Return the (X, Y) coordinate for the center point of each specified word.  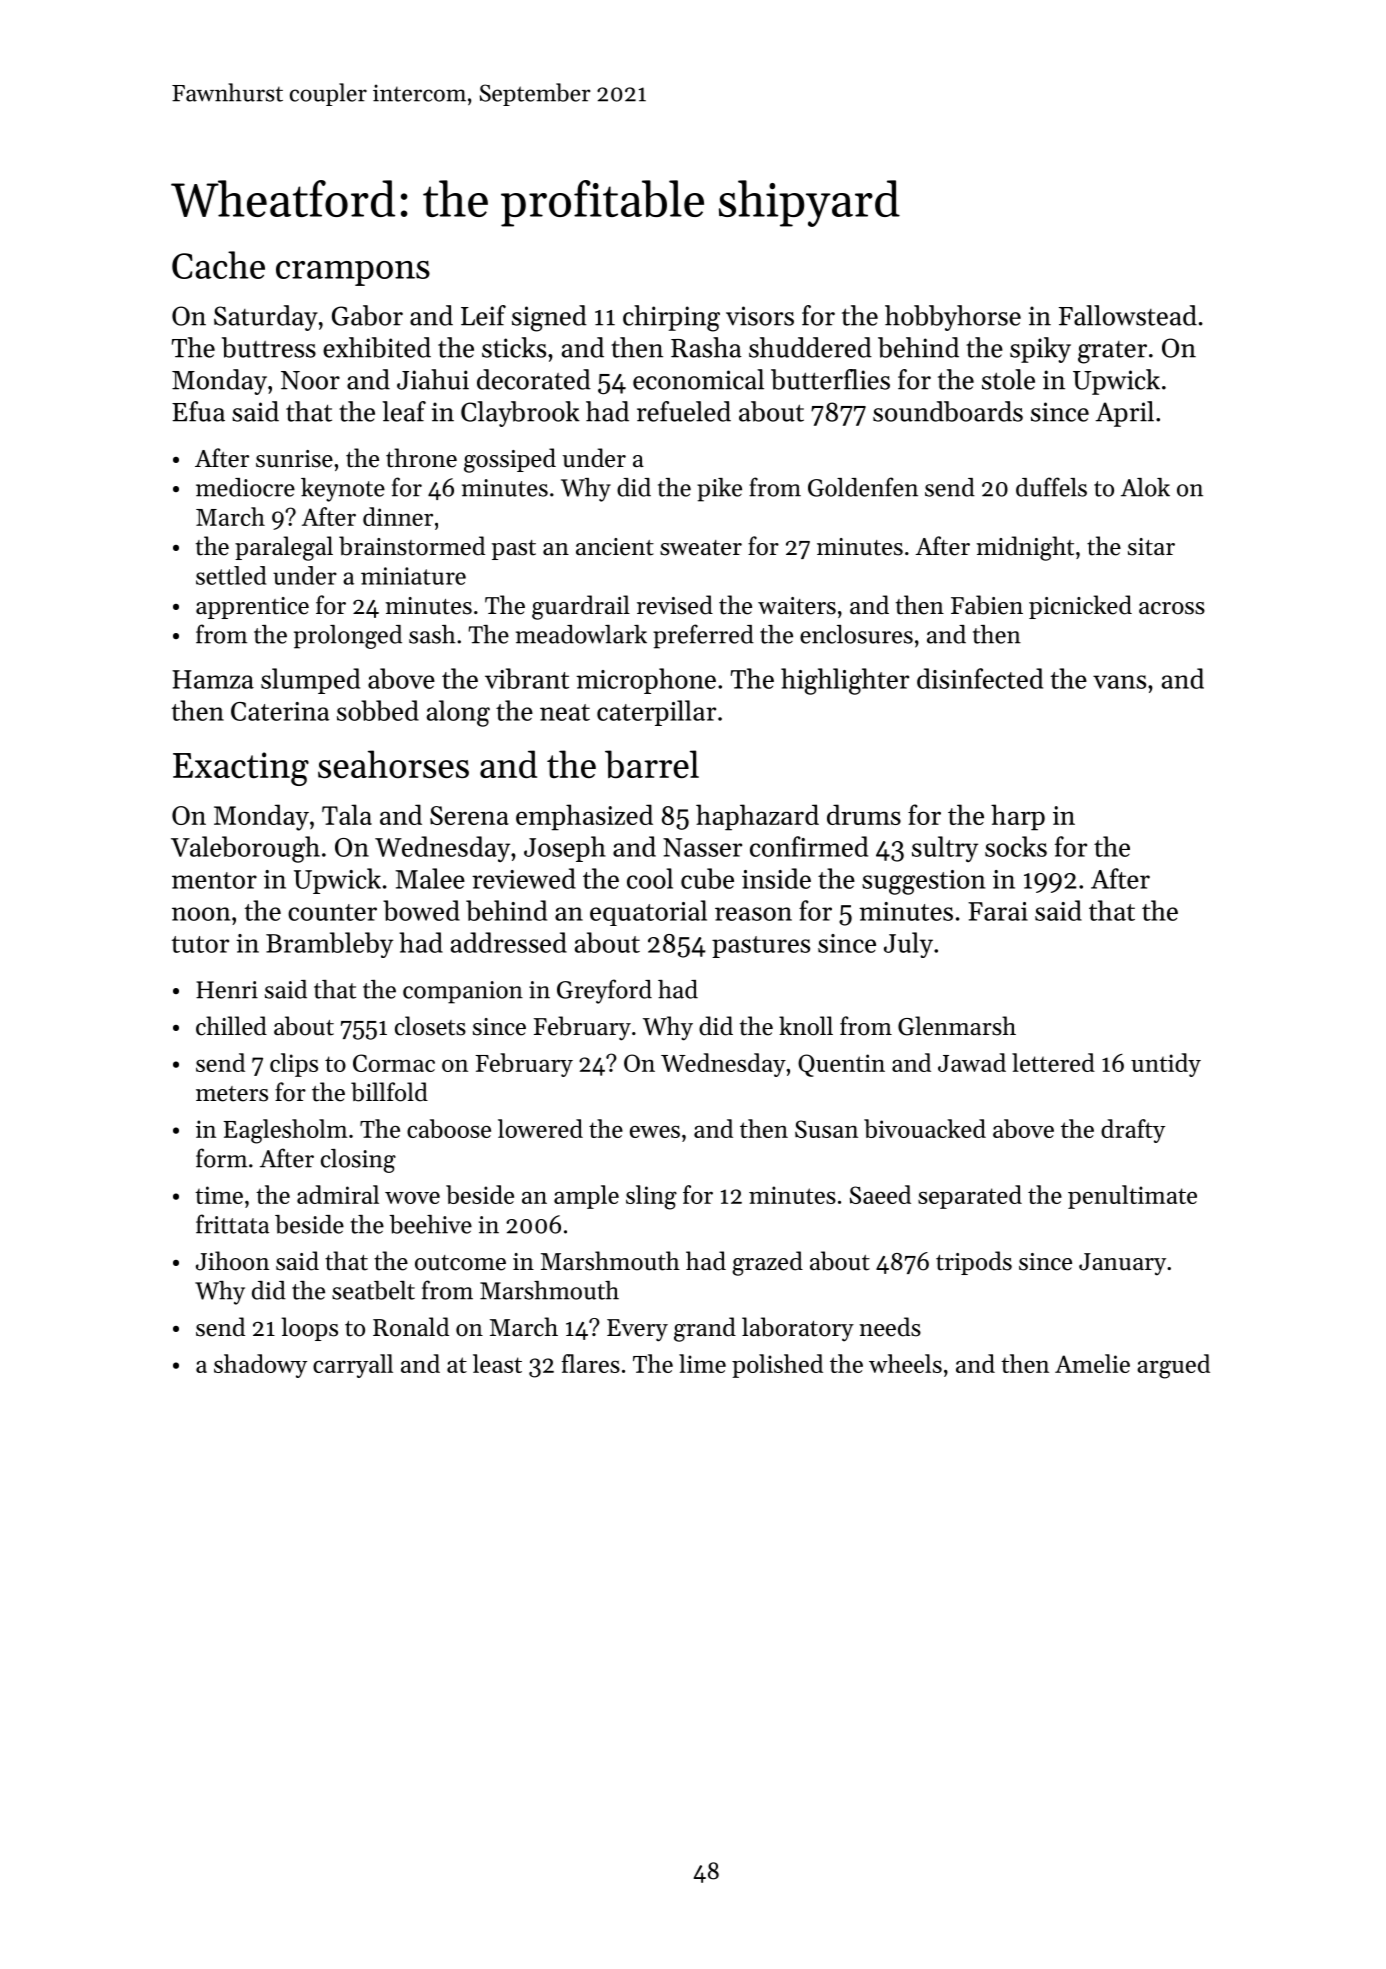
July (908, 945)
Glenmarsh (957, 1026)
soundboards (948, 411)
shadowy (260, 1366)
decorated (534, 379)
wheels (905, 1363)
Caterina (280, 711)
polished (777, 1366)
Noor (310, 380)
